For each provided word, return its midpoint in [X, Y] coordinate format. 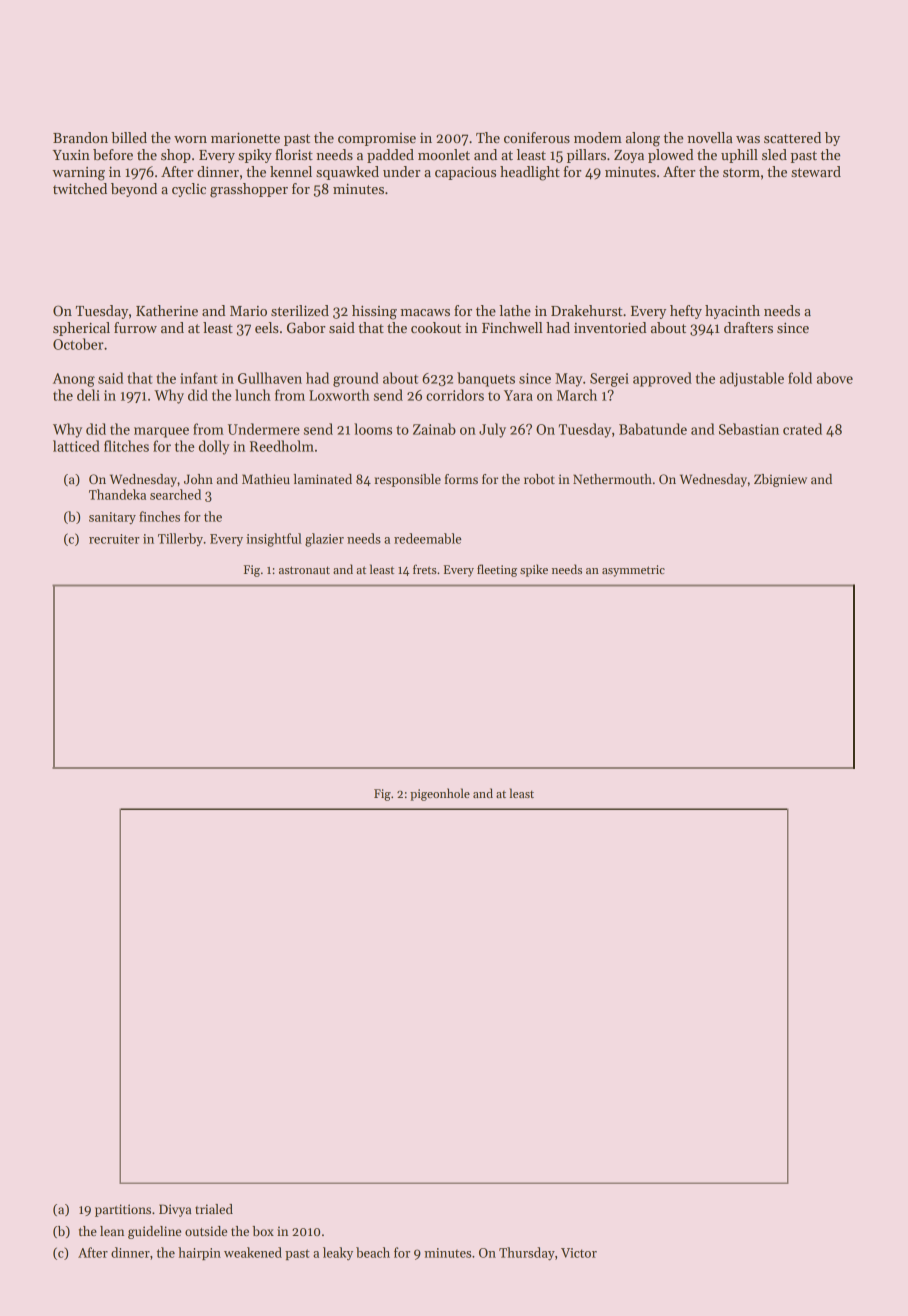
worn [190, 139]
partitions [123, 1210]
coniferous [537, 137]
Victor [579, 1253]
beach [373, 1252]
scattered [792, 137]
